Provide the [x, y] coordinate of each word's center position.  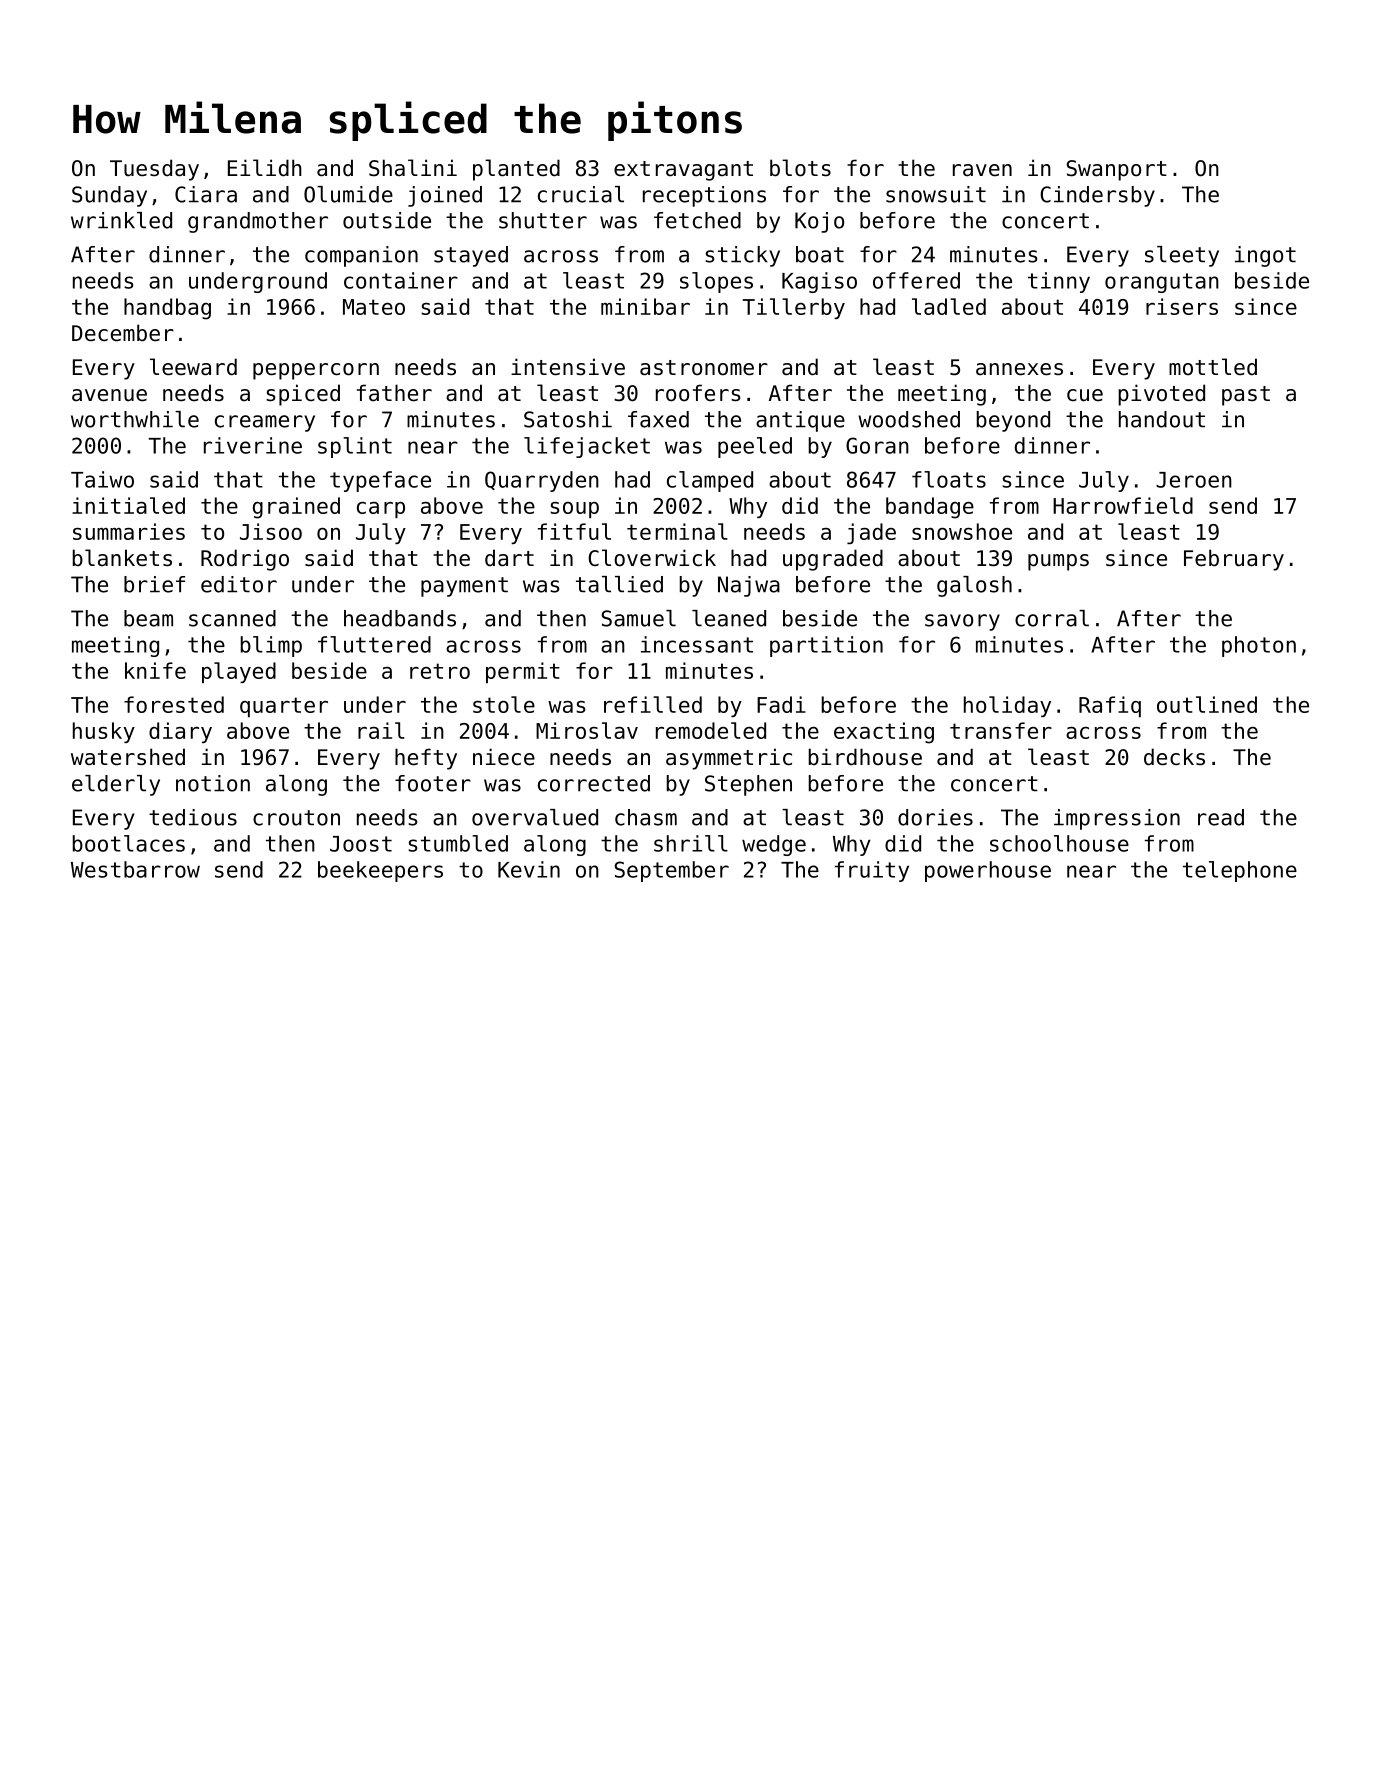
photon [1259, 646]
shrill [691, 843]
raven [982, 170]
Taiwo [102, 479]
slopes [716, 282]
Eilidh [265, 168]
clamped [710, 481]
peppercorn [316, 371]
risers [1182, 306]
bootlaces [129, 843]
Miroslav [587, 730]
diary [180, 732]
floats [949, 479]
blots [800, 168]
